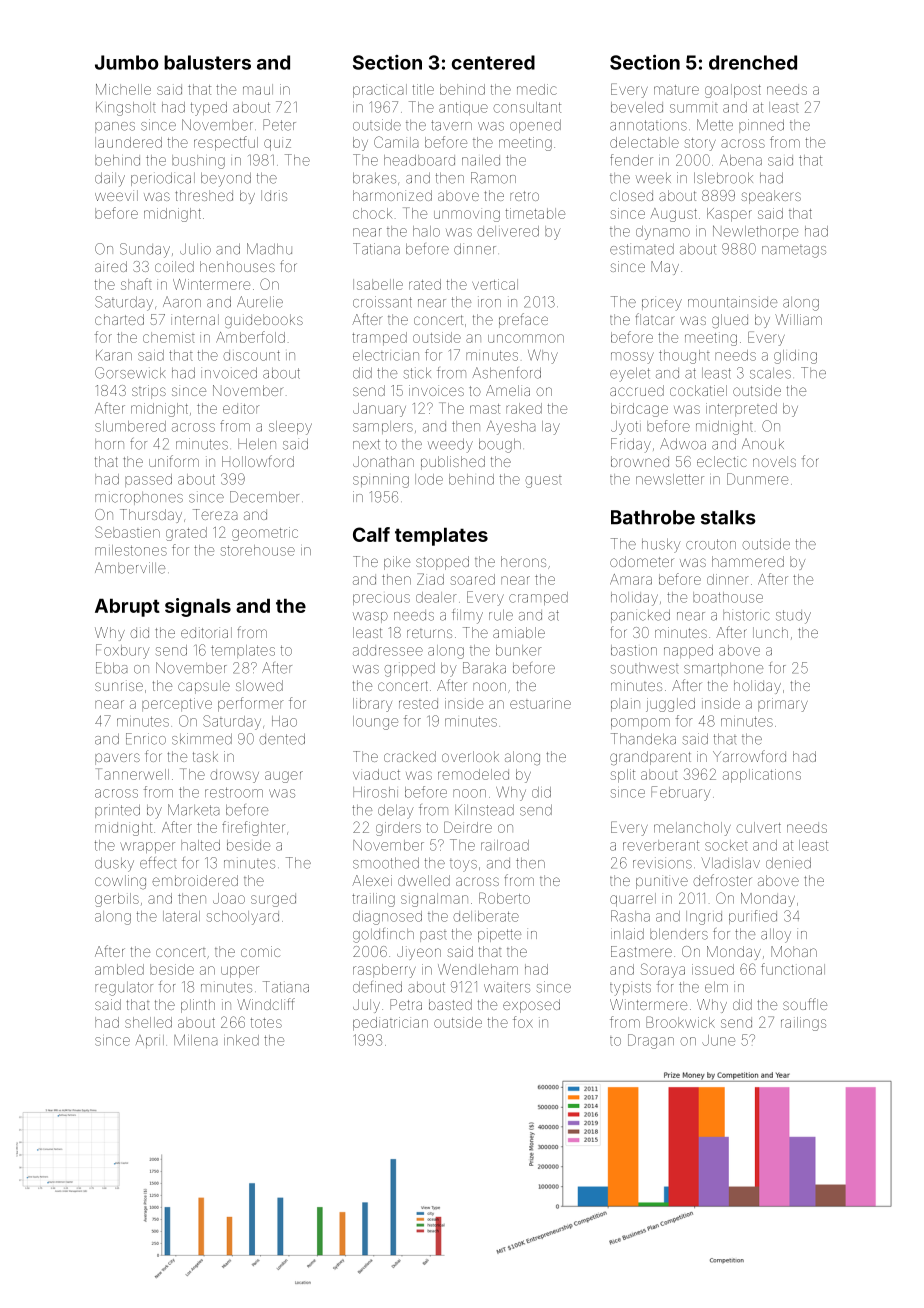 This image has width=924, height=1308. Describe the element at coordinates (716, 987) in the image. I see `elm` at that location.
